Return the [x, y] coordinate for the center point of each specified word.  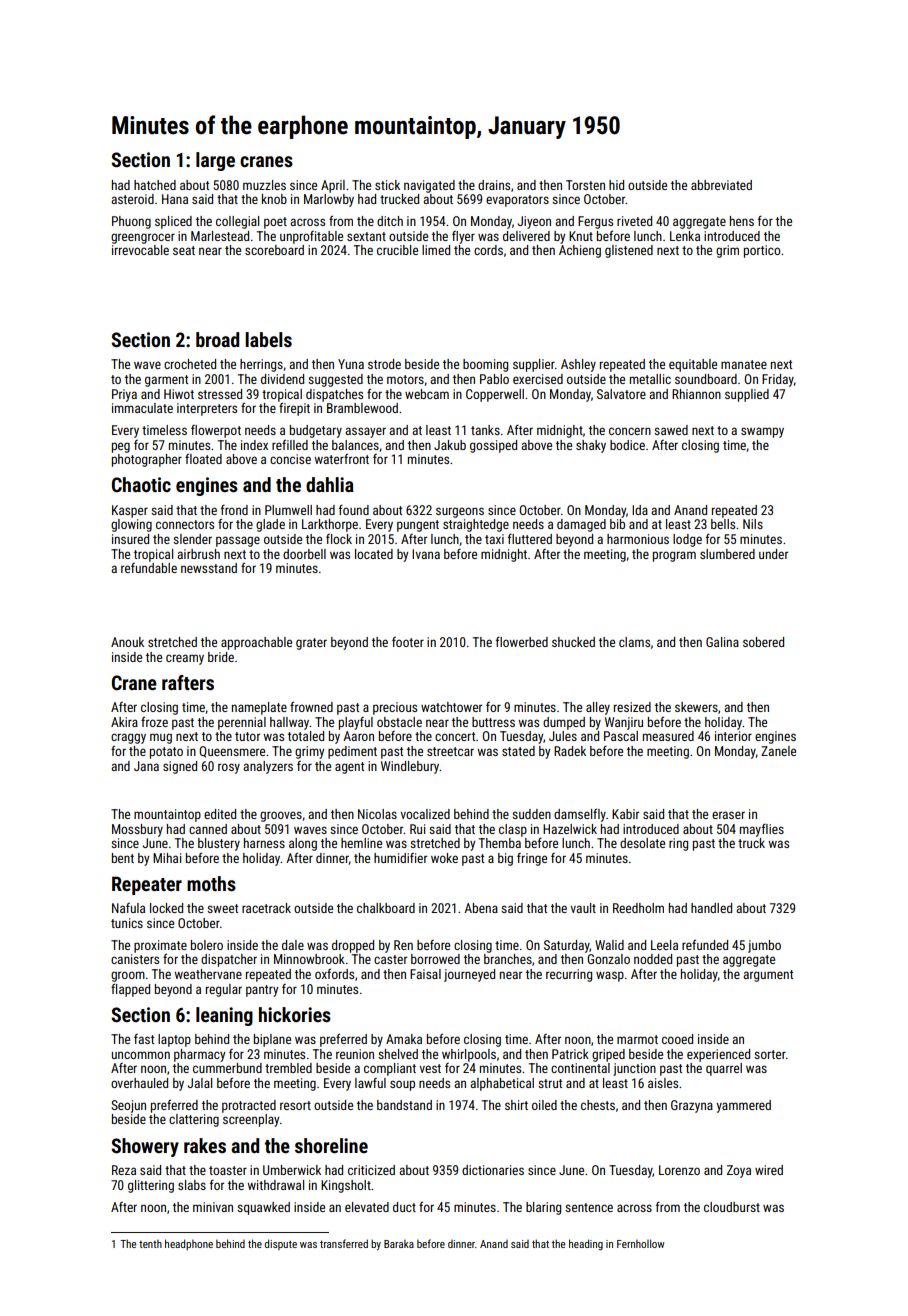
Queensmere [232, 752]
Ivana [426, 554]
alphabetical [502, 1084]
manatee [744, 364]
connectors [185, 524]
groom [128, 976]
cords [488, 250]
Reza [124, 1170]
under [773, 554]
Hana [175, 199]
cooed [677, 1039]
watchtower [451, 707]
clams [634, 642]
